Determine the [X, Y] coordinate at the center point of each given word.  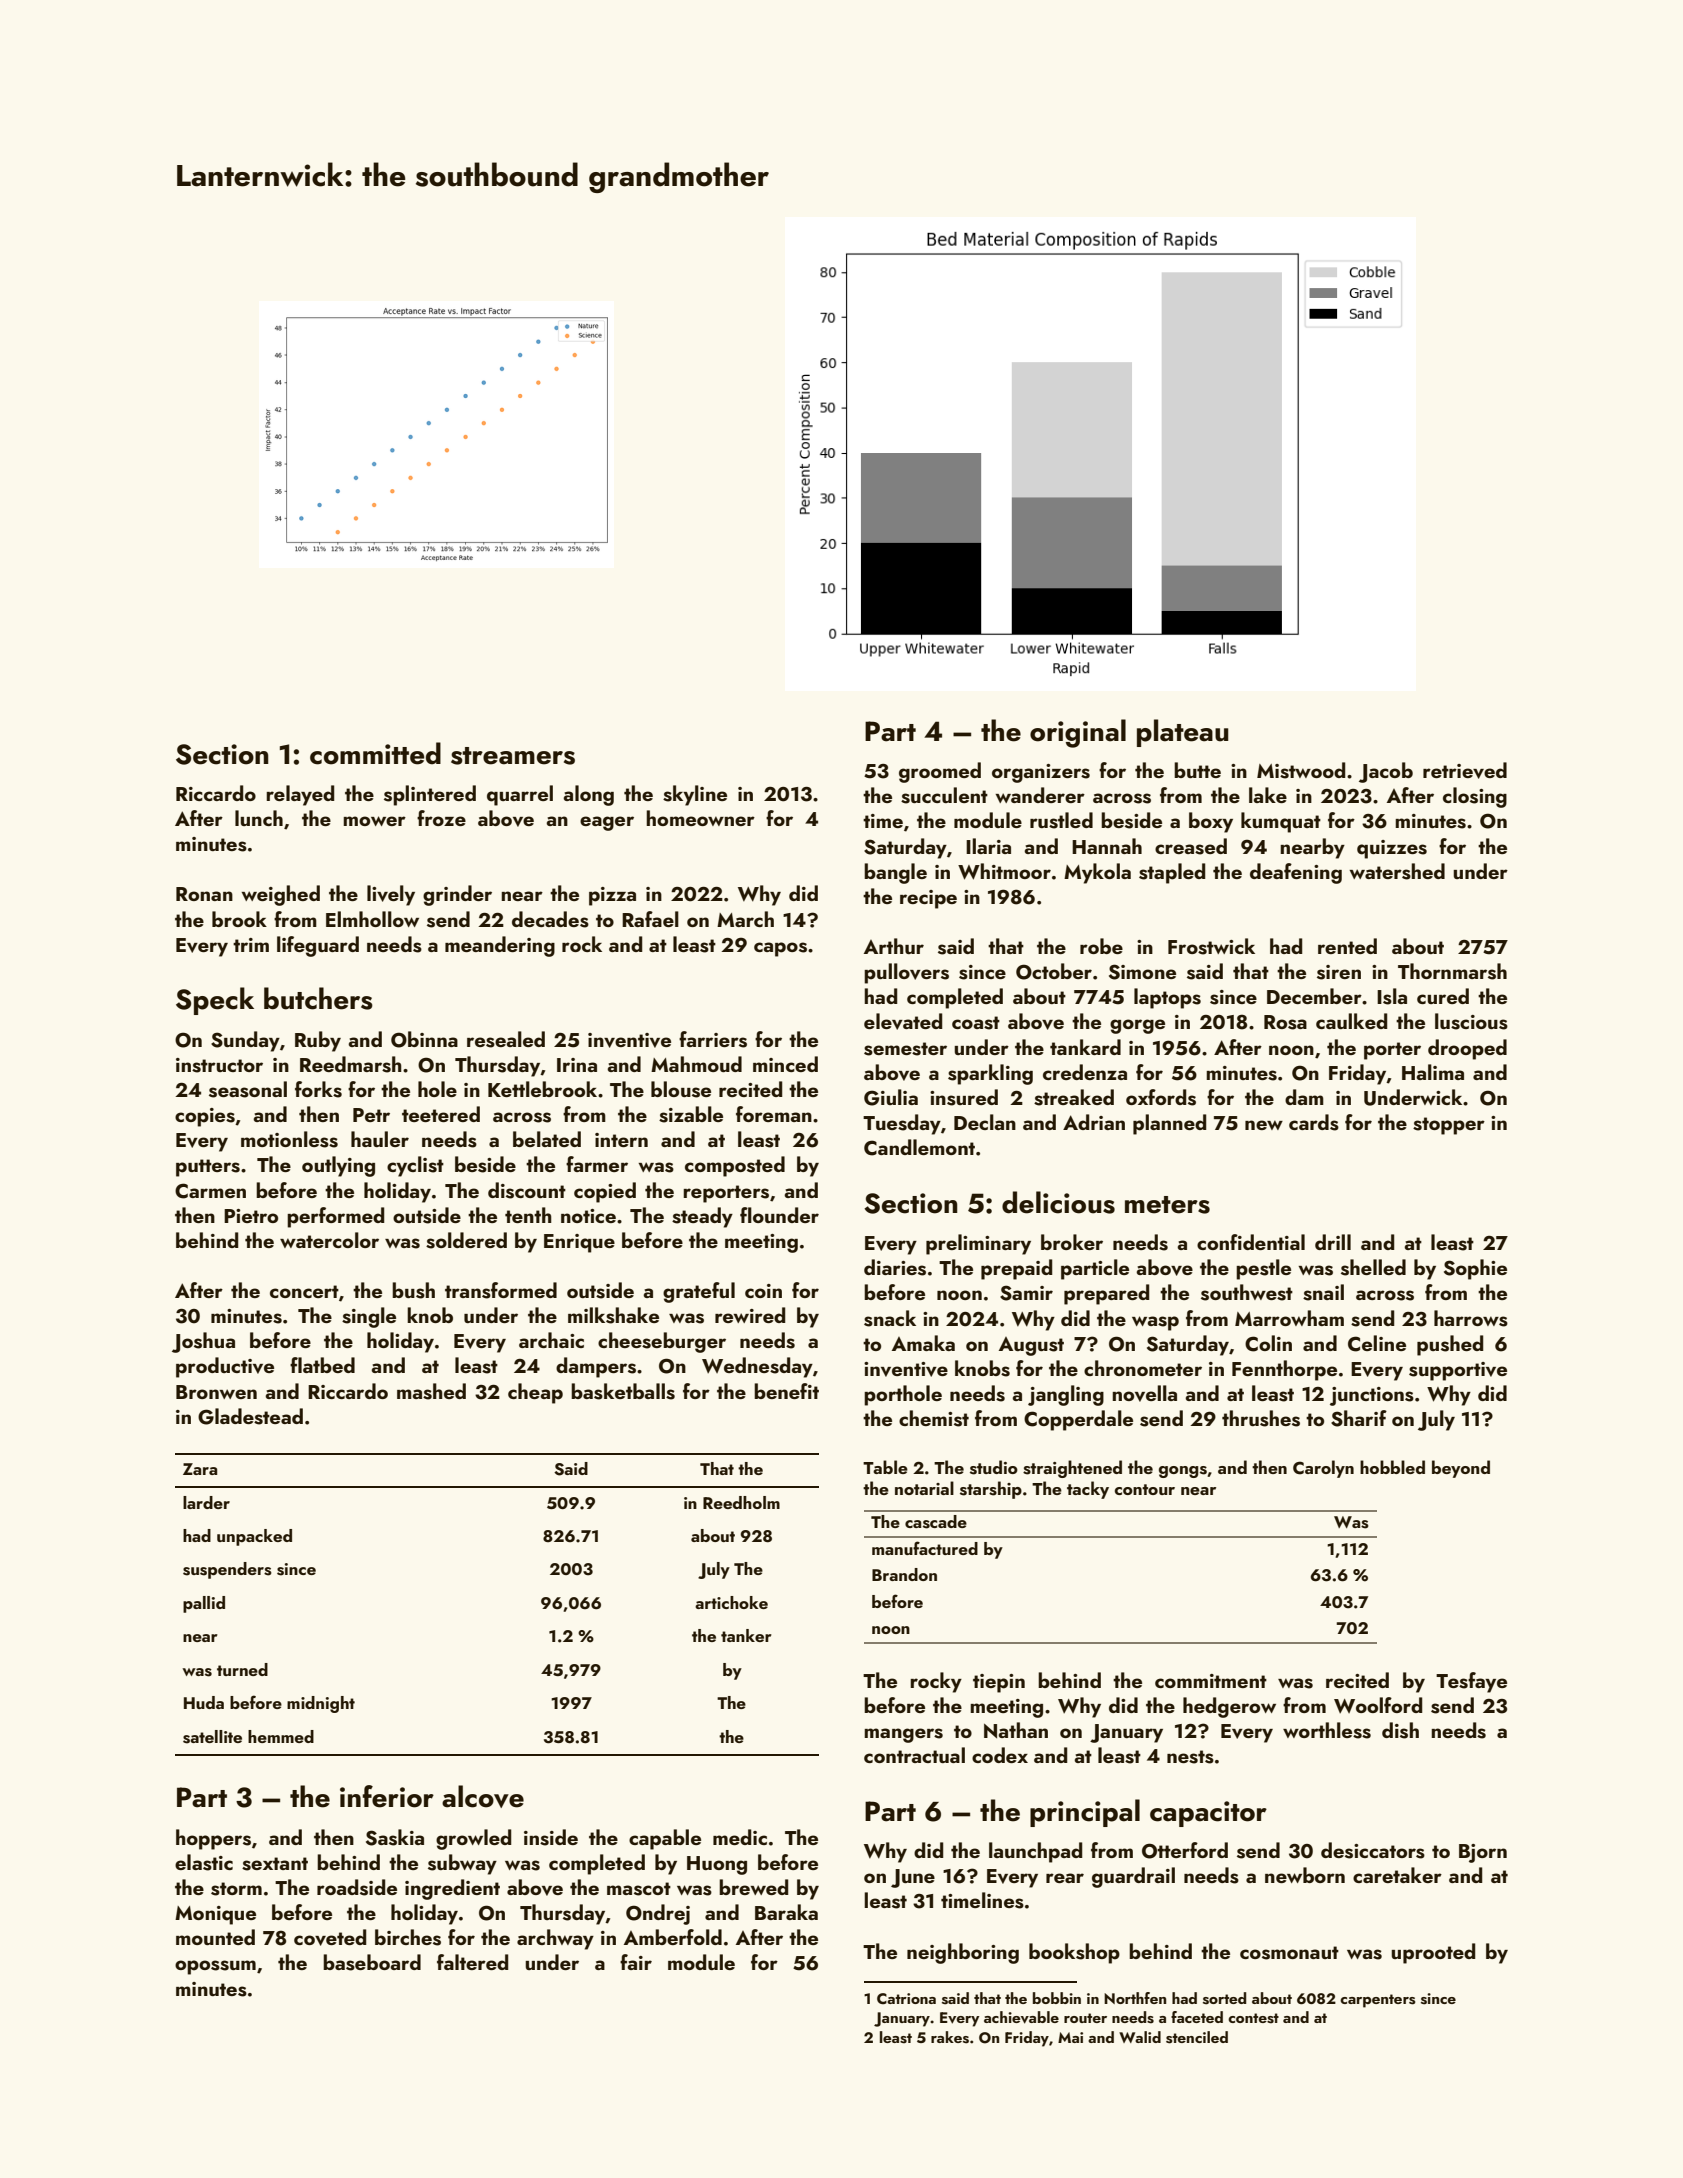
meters [1167, 1205]
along [588, 795]
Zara [200, 1469]
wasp [1155, 1323]
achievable [1021, 2017]
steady [702, 1217]
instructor [219, 1065]
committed [375, 753]
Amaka [923, 1343]
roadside [357, 1887]
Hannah [1107, 846]
